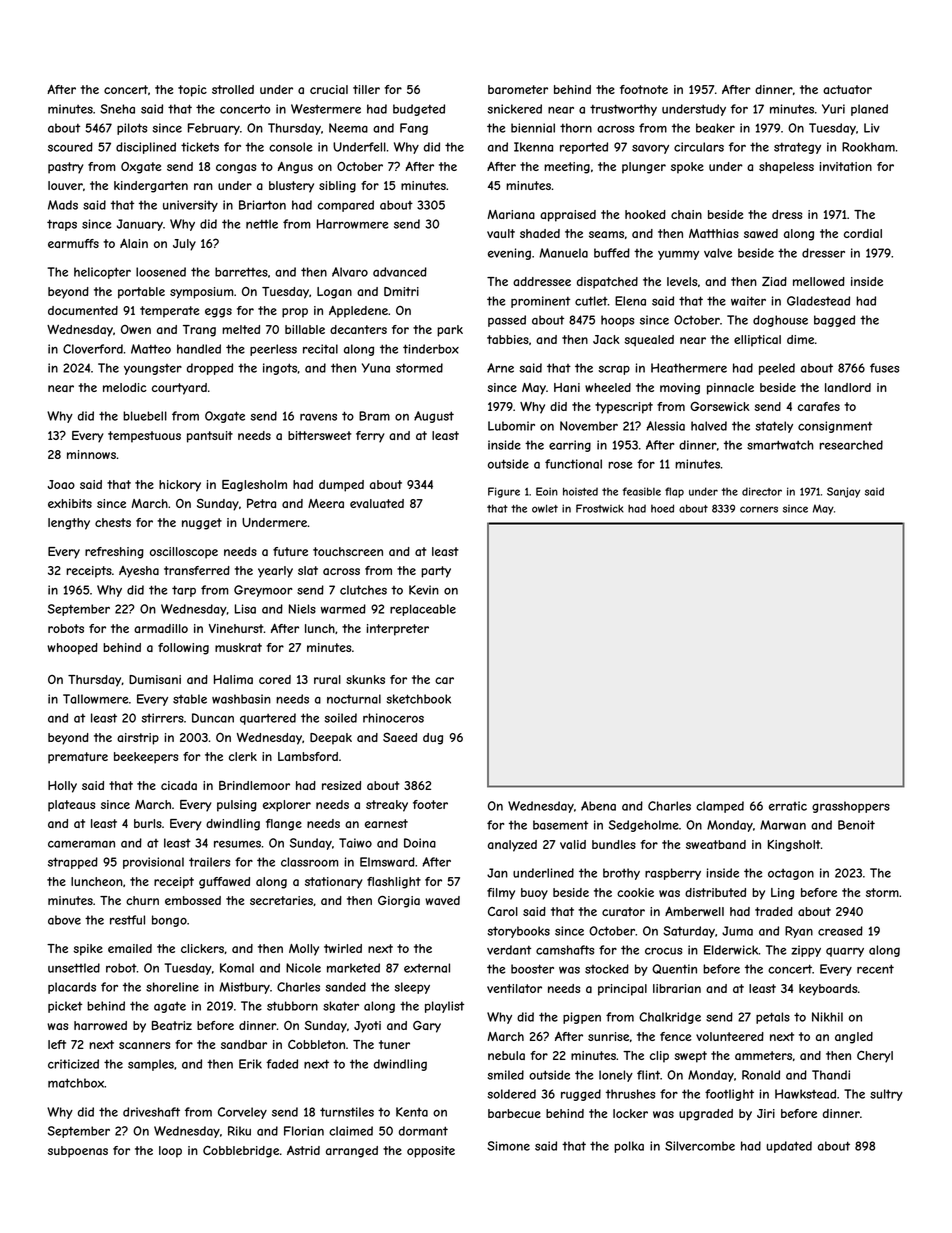 This screenshot has height=1233, width=952. I want to click on topic, so click(192, 91).
